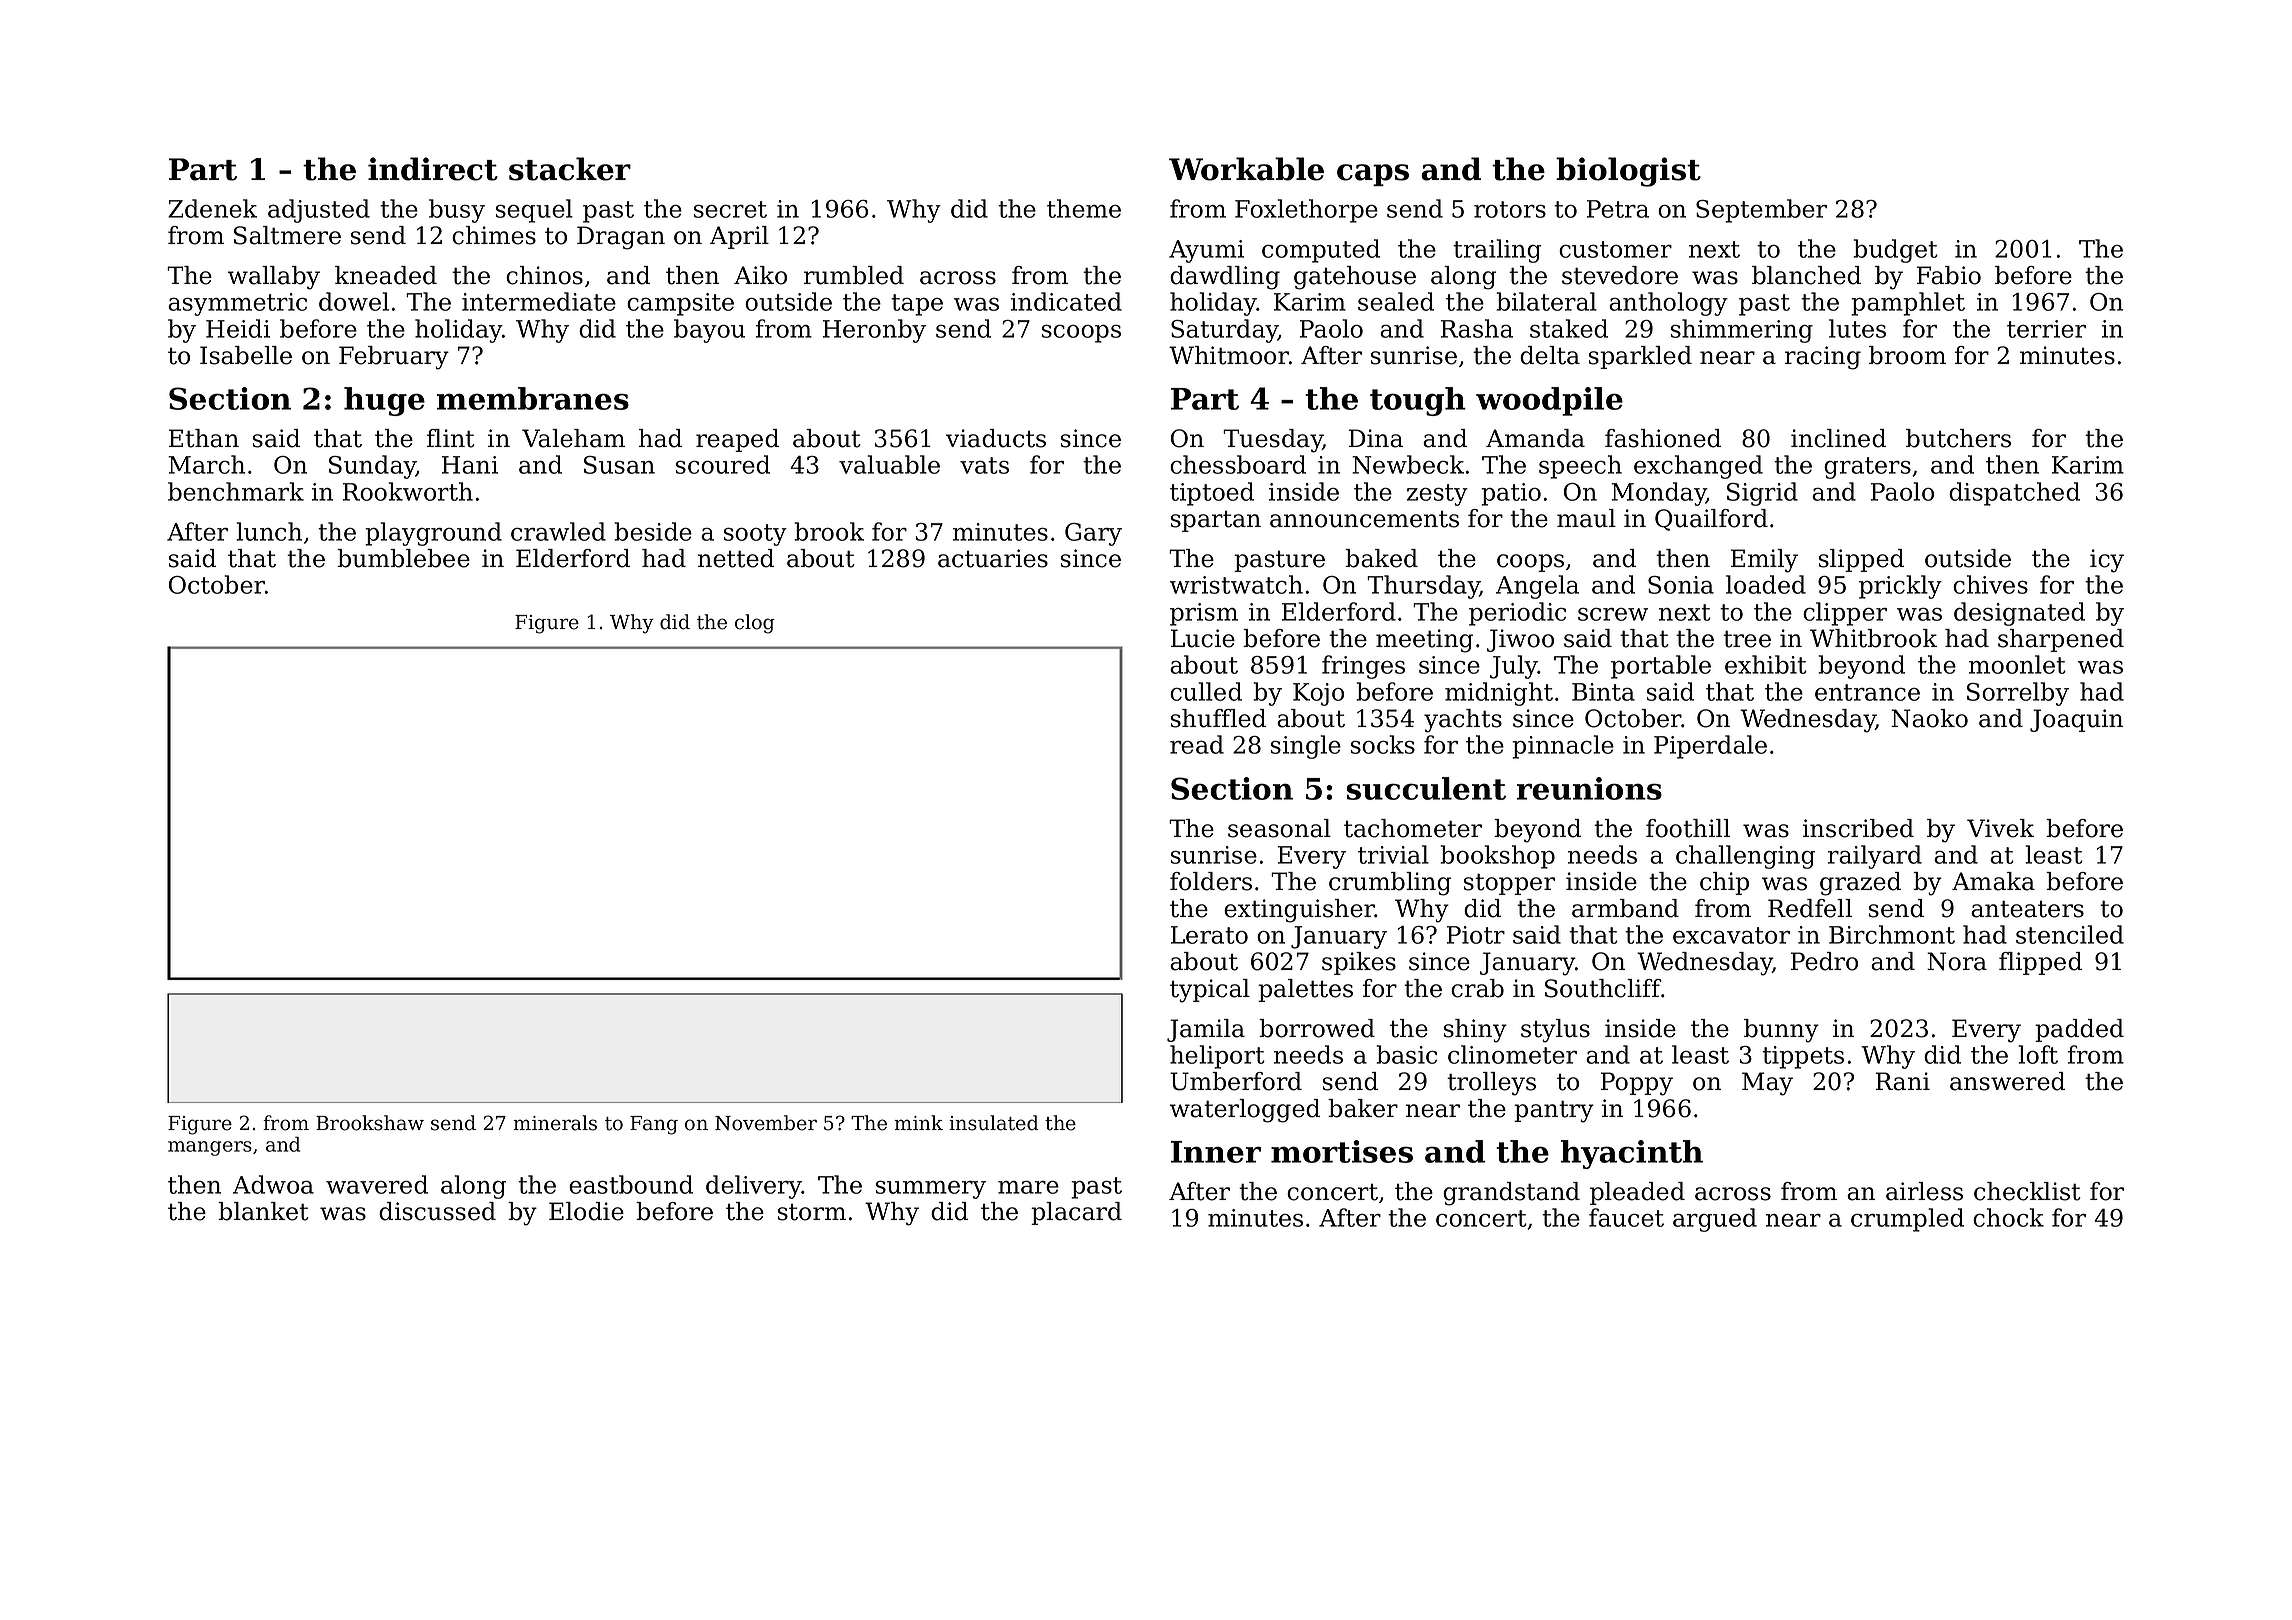 This screenshot has height=1620, width=2292. I want to click on grandstand, so click(1511, 1194).
